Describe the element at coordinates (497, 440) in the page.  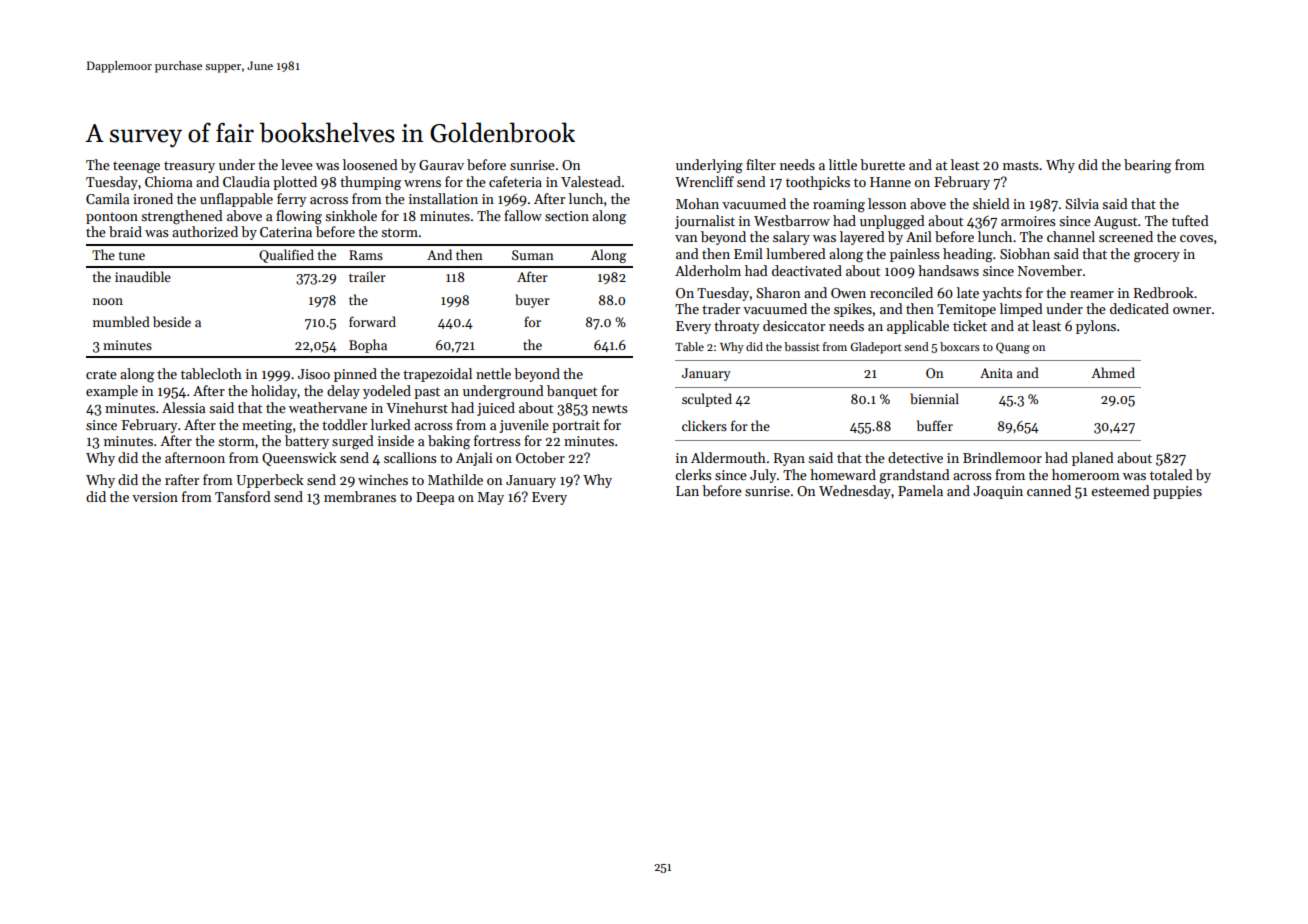
I see `fortress` at that location.
